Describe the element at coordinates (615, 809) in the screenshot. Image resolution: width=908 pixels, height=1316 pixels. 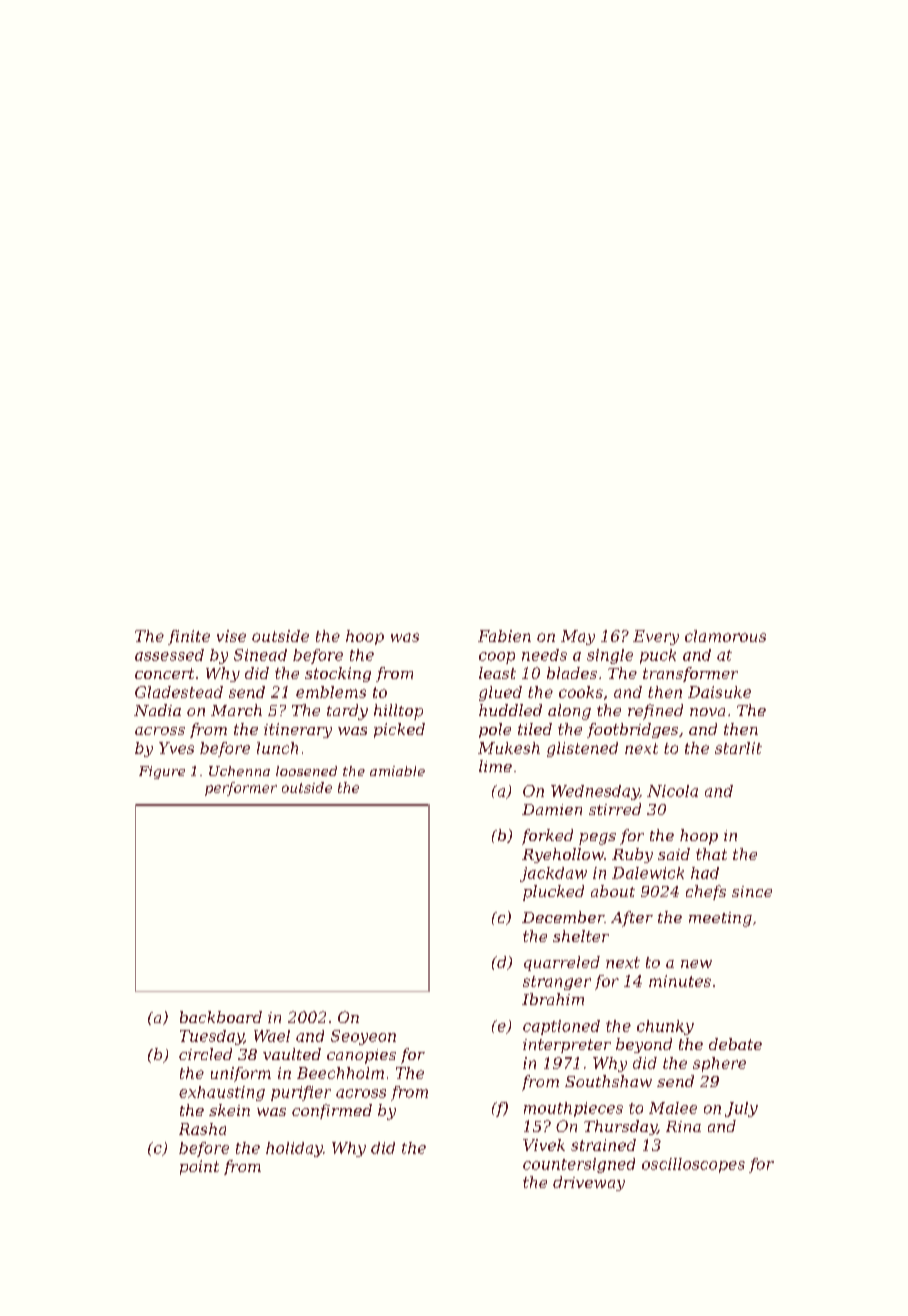
I see `stirred` at that location.
